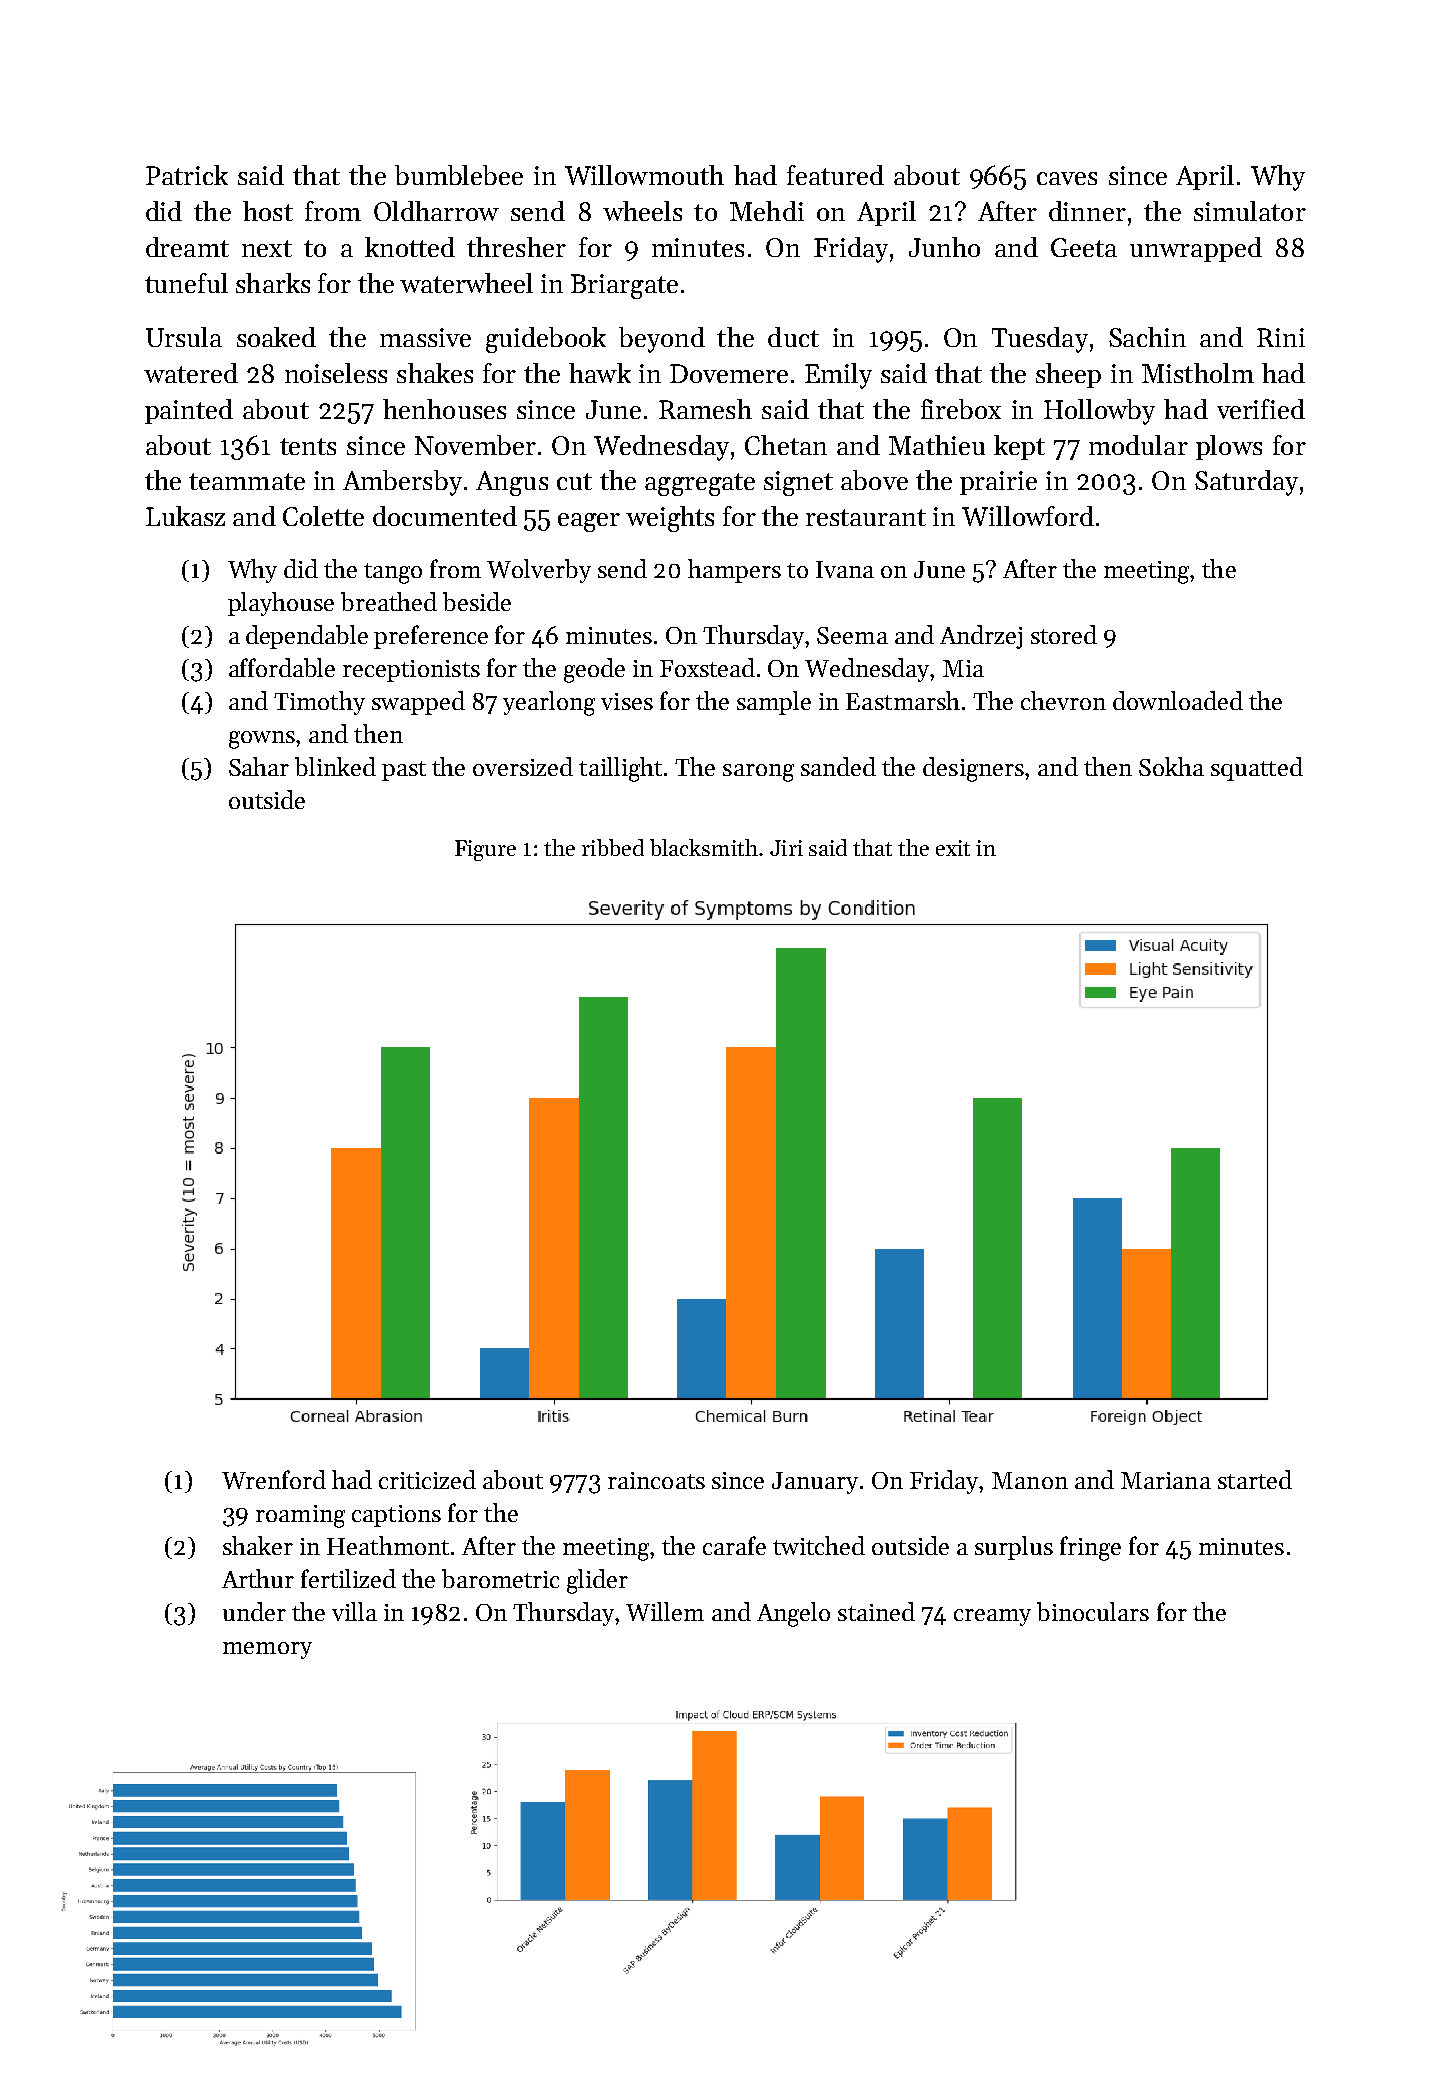  I want to click on Mariana, so click(1166, 1480).
